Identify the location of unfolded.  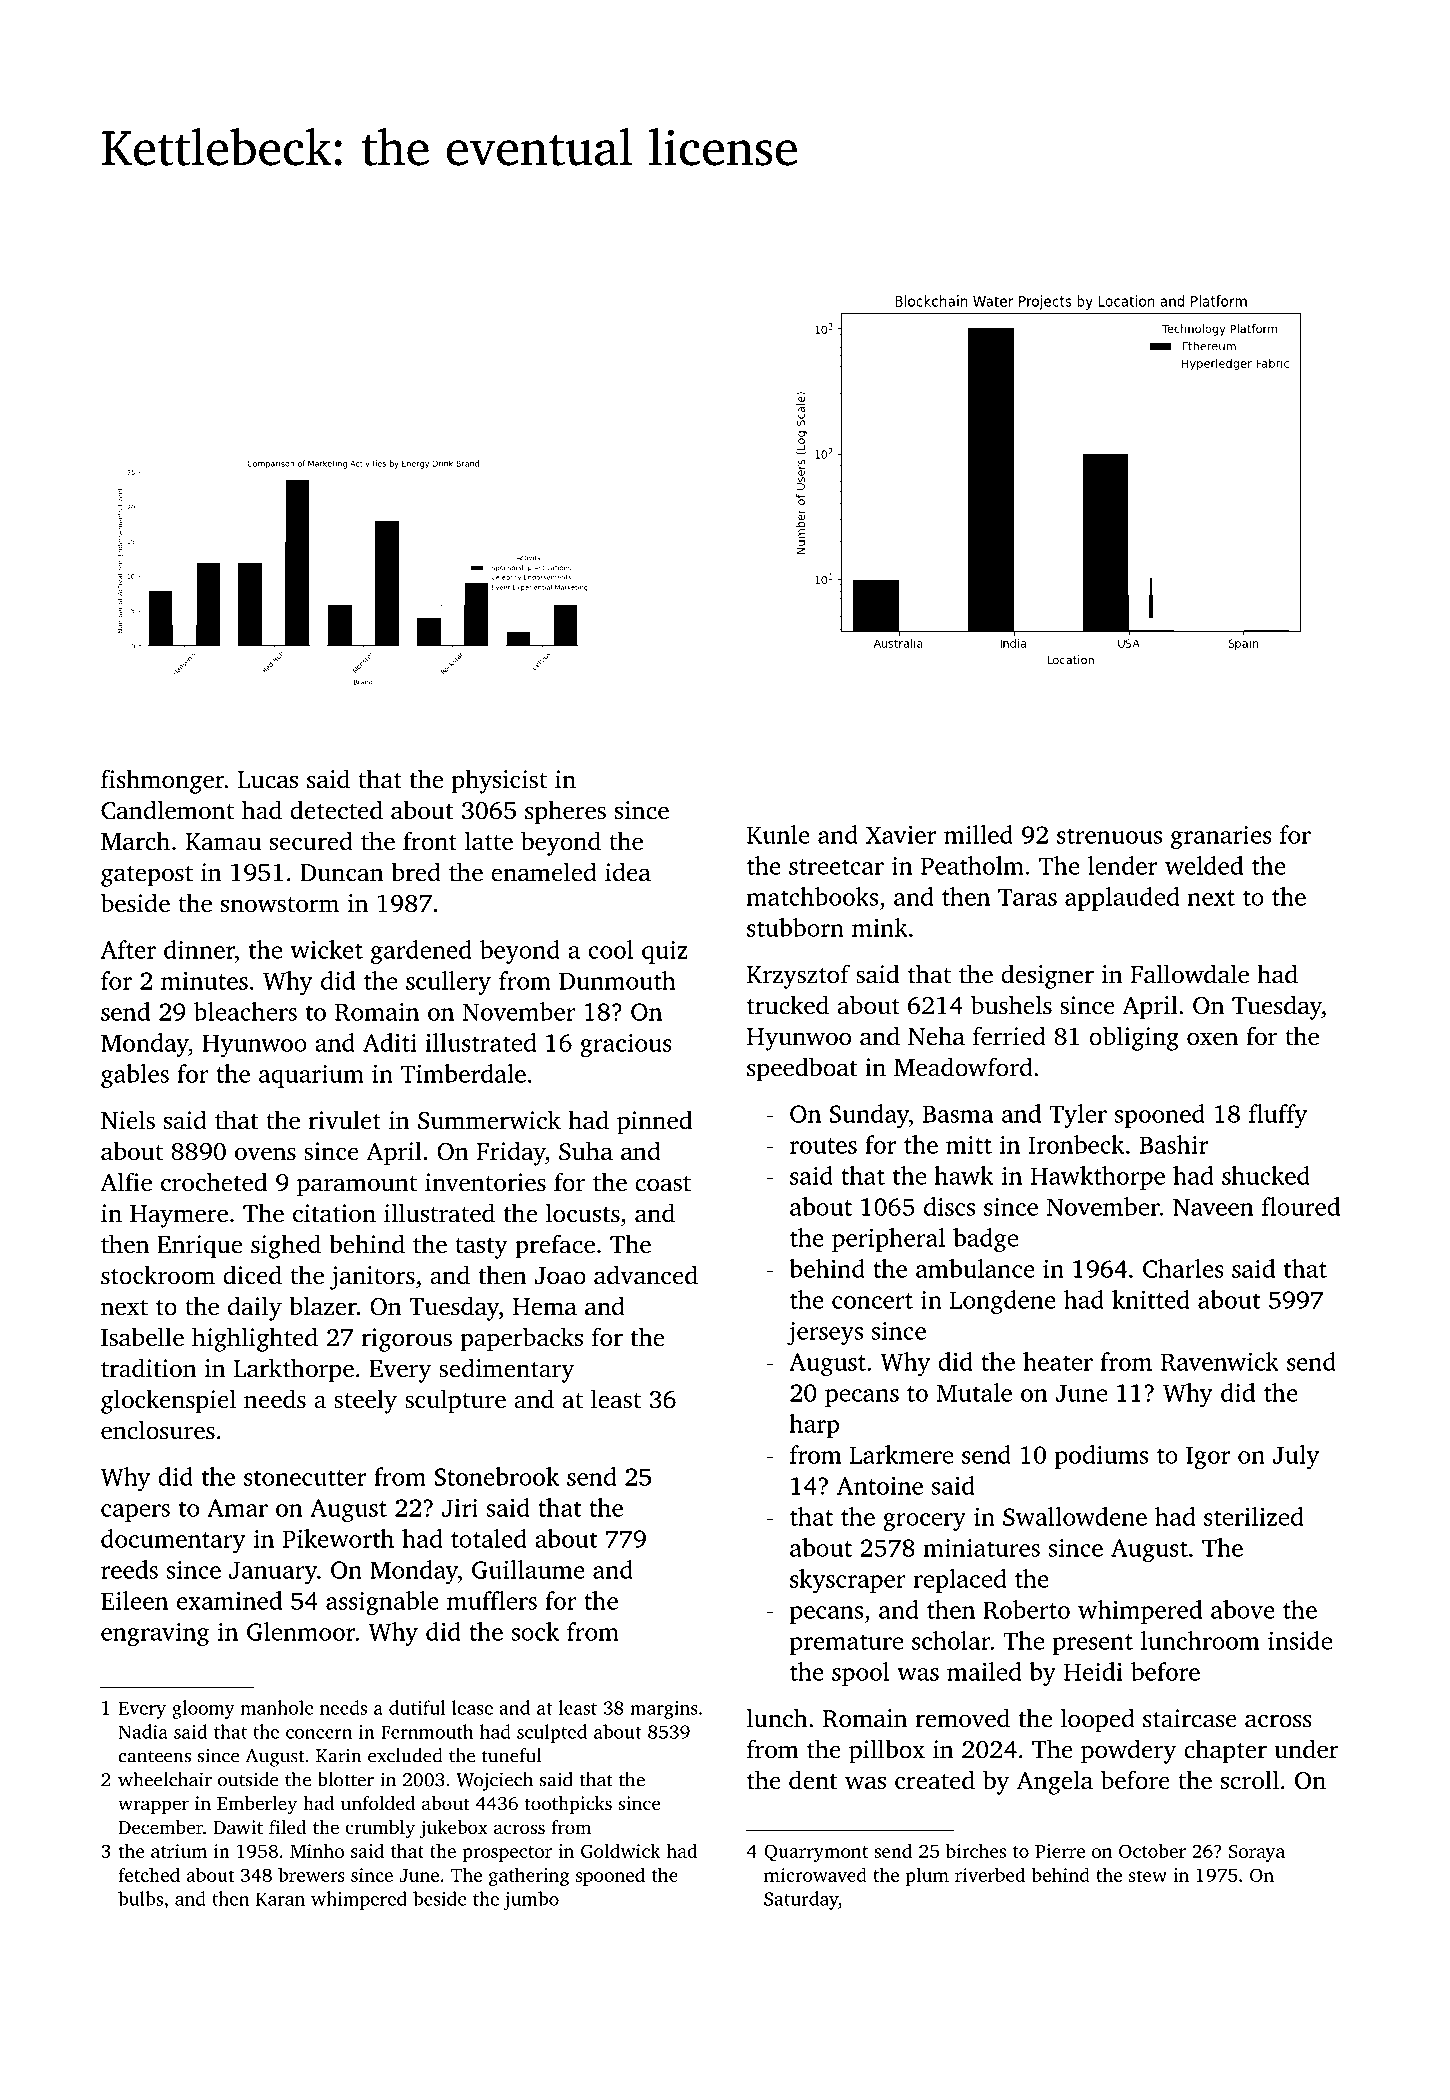
(377, 1803).
